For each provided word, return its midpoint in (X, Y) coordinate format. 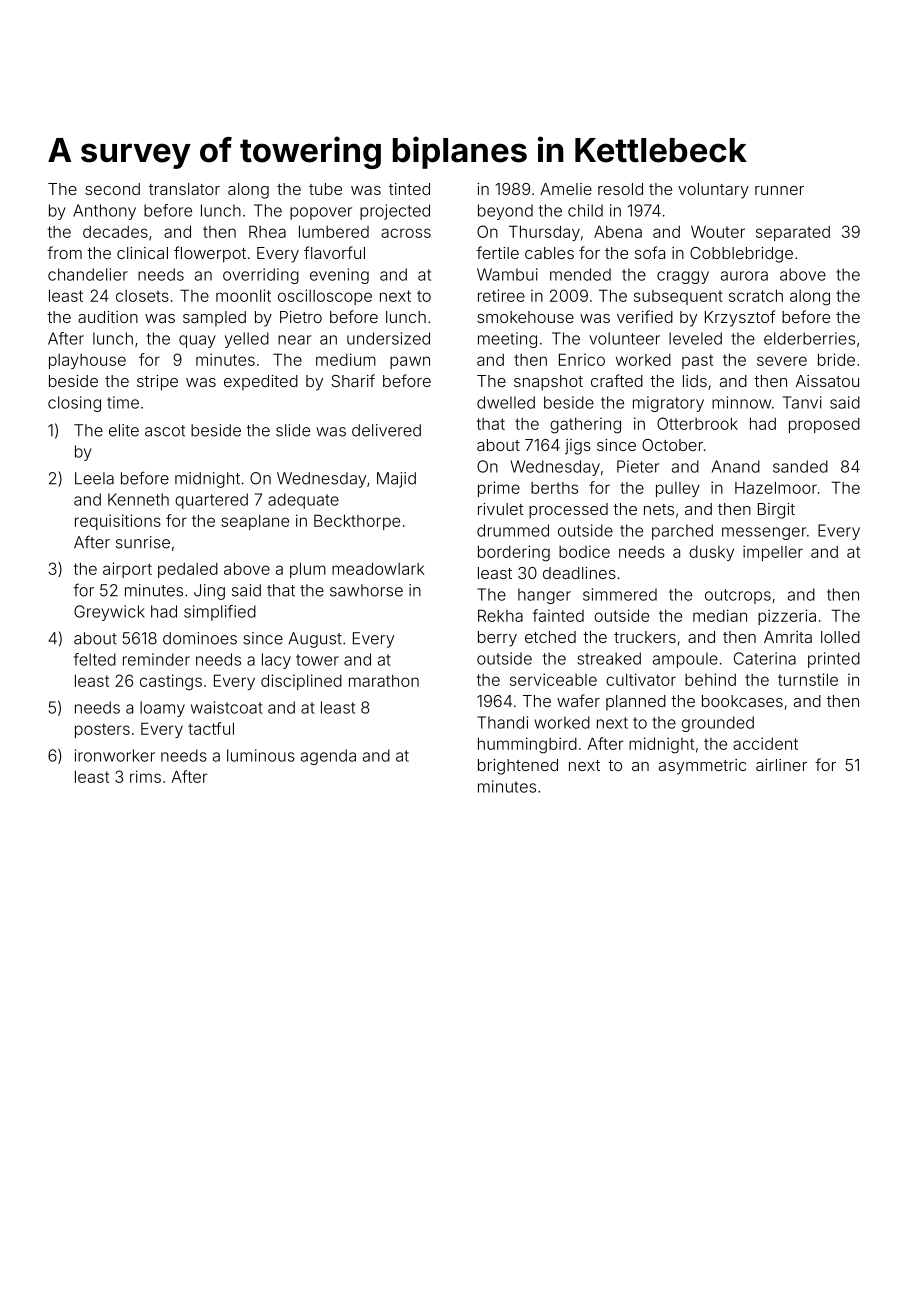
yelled (247, 340)
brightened (518, 767)
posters (102, 730)
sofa (650, 252)
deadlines (579, 573)
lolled (840, 637)
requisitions (118, 522)
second (112, 189)
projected (395, 212)
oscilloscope (325, 297)
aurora (744, 276)
